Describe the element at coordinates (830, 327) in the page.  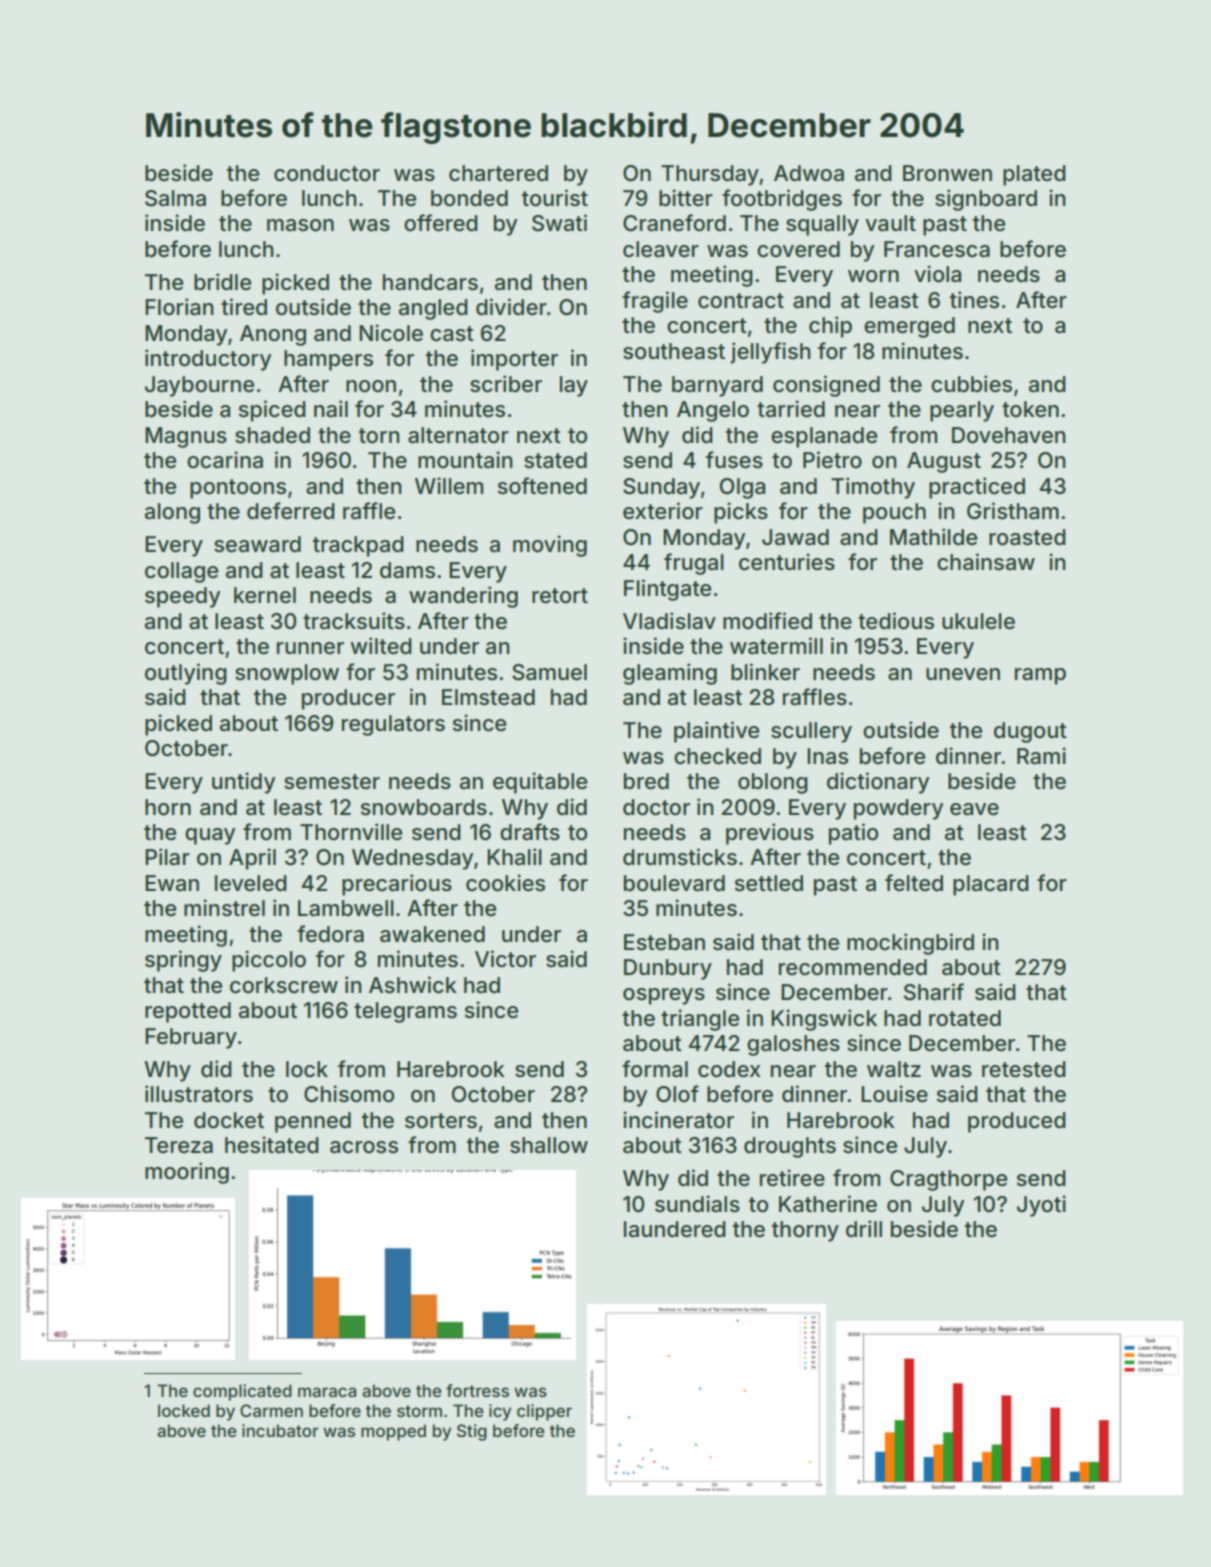
I see `chip` at that location.
